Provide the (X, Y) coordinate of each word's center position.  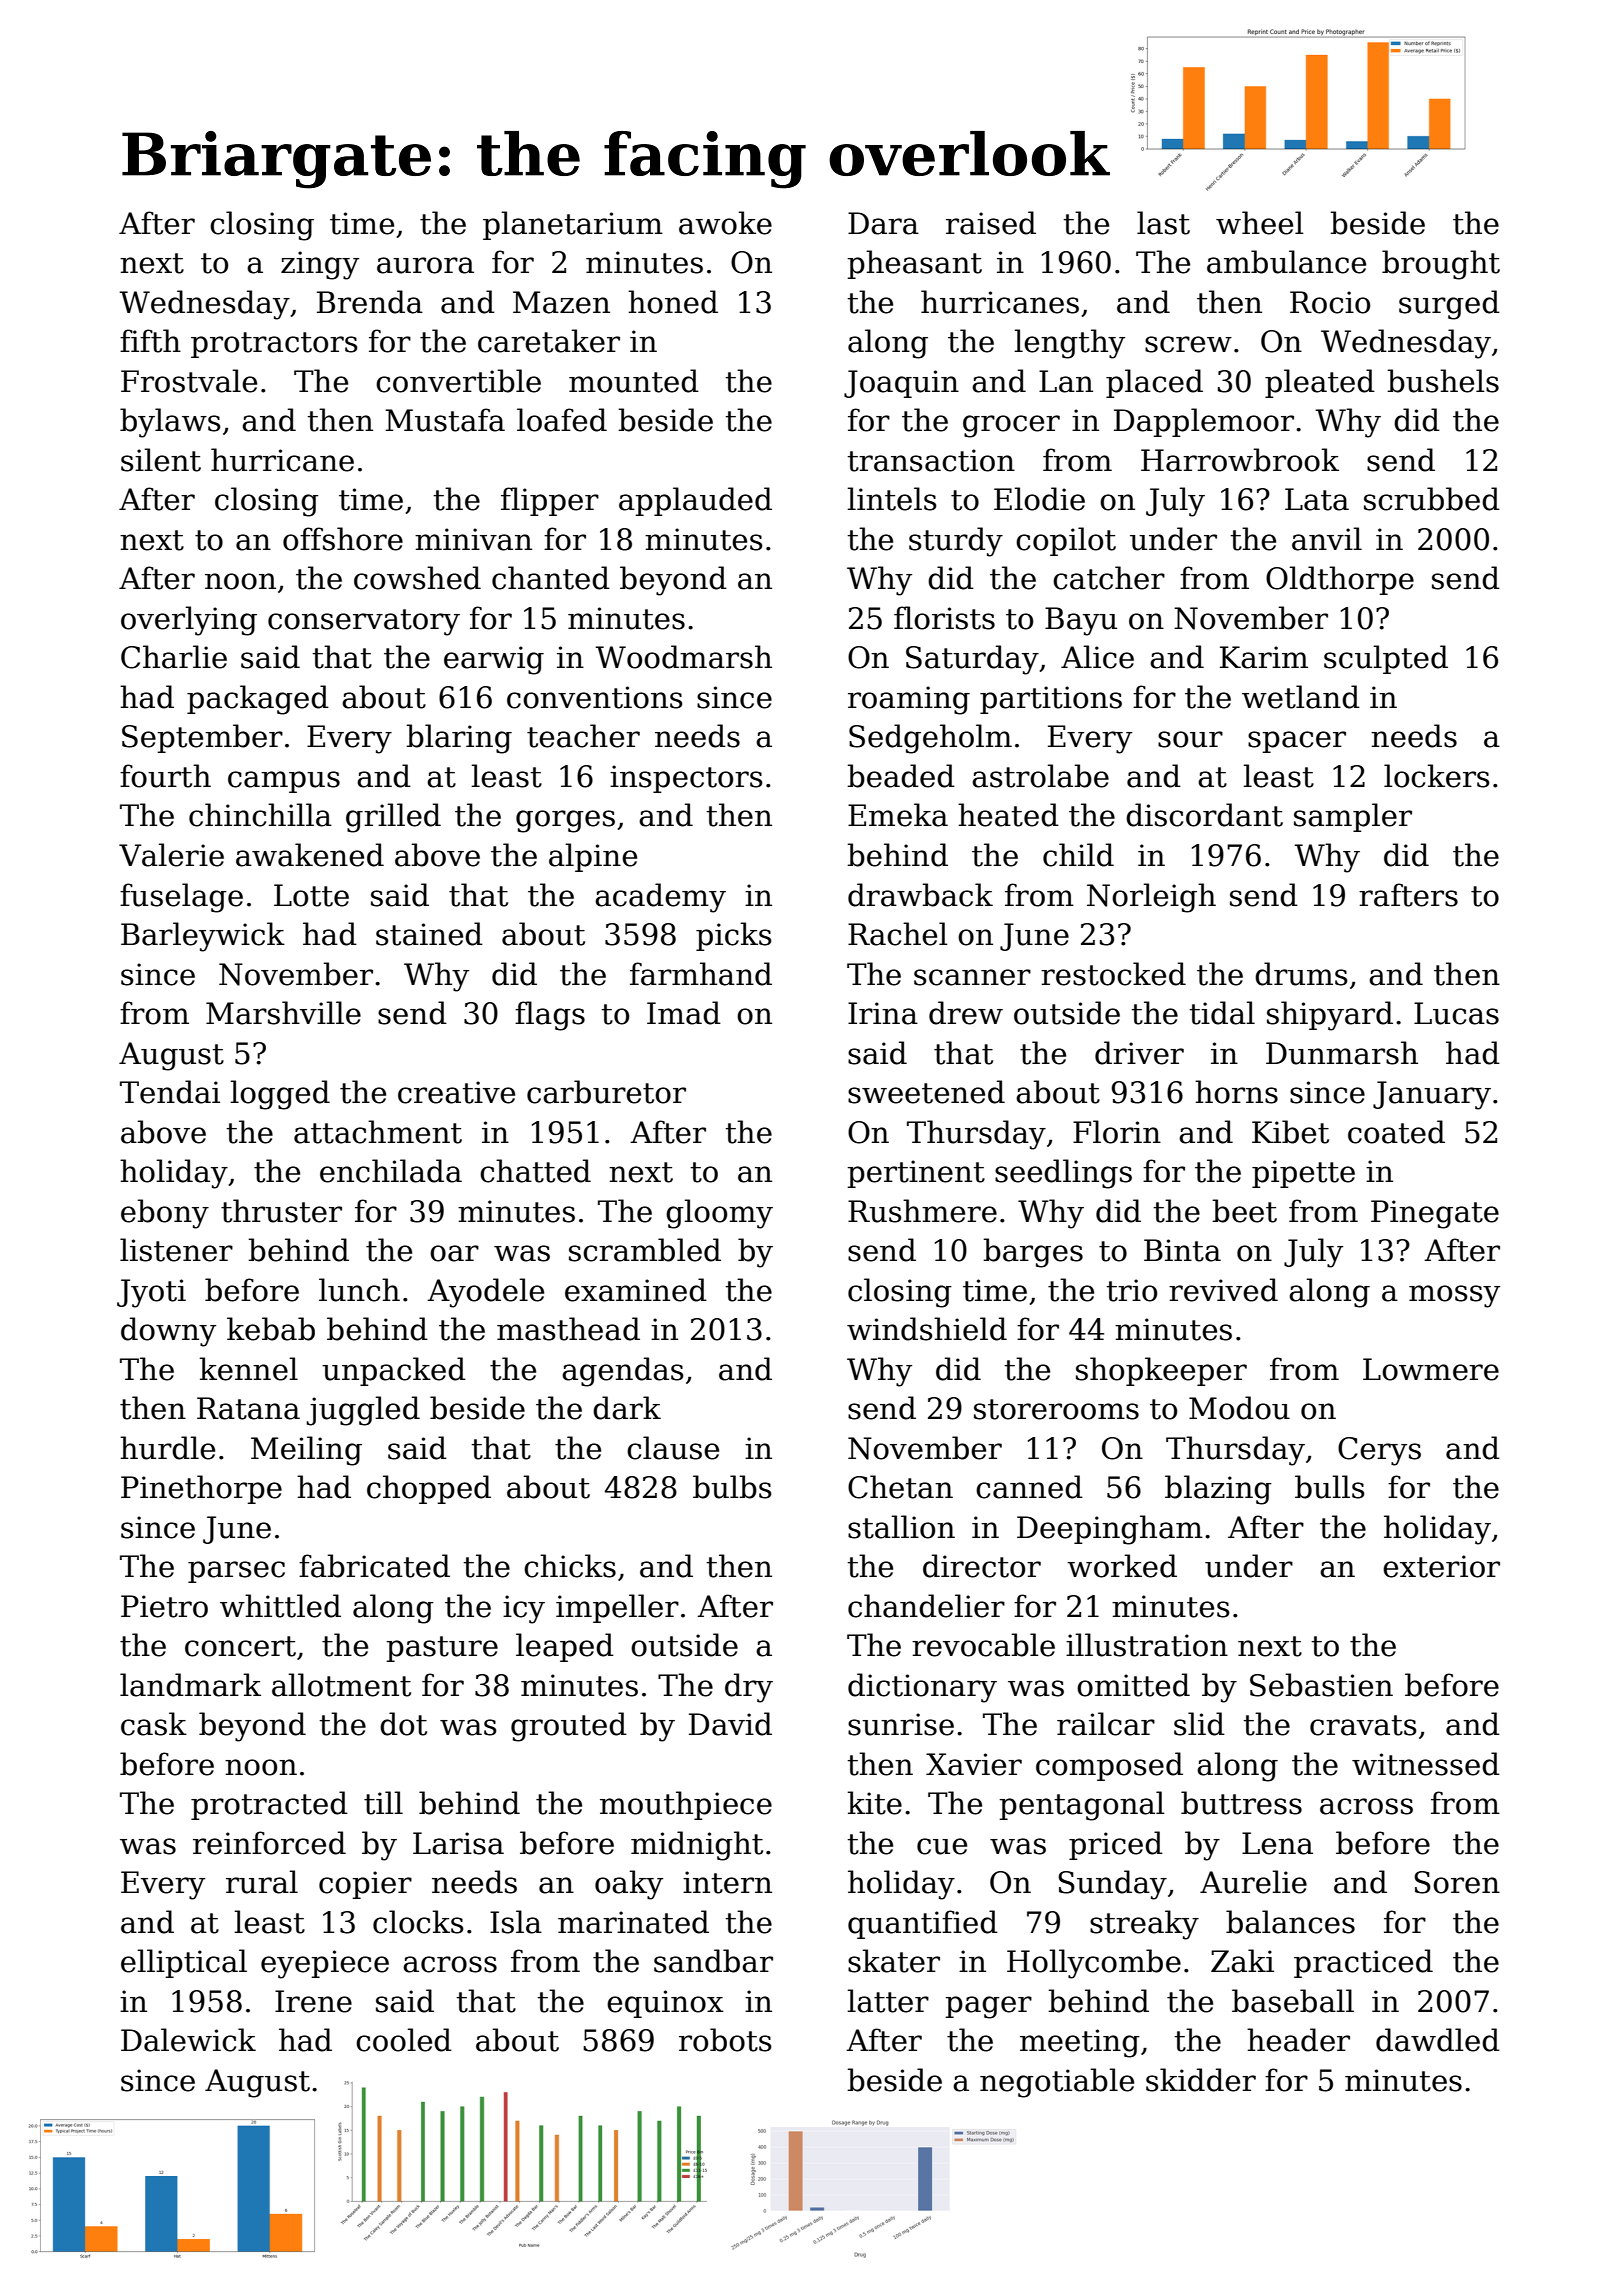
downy (168, 1332)
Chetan (900, 1487)
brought (1441, 265)
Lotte (311, 895)
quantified (923, 1924)
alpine (593, 857)
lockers (1437, 776)
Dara (883, 223)
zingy (320, 265)
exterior (1441, 1566)
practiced (1363, 1963)
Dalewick (188, 2040)
